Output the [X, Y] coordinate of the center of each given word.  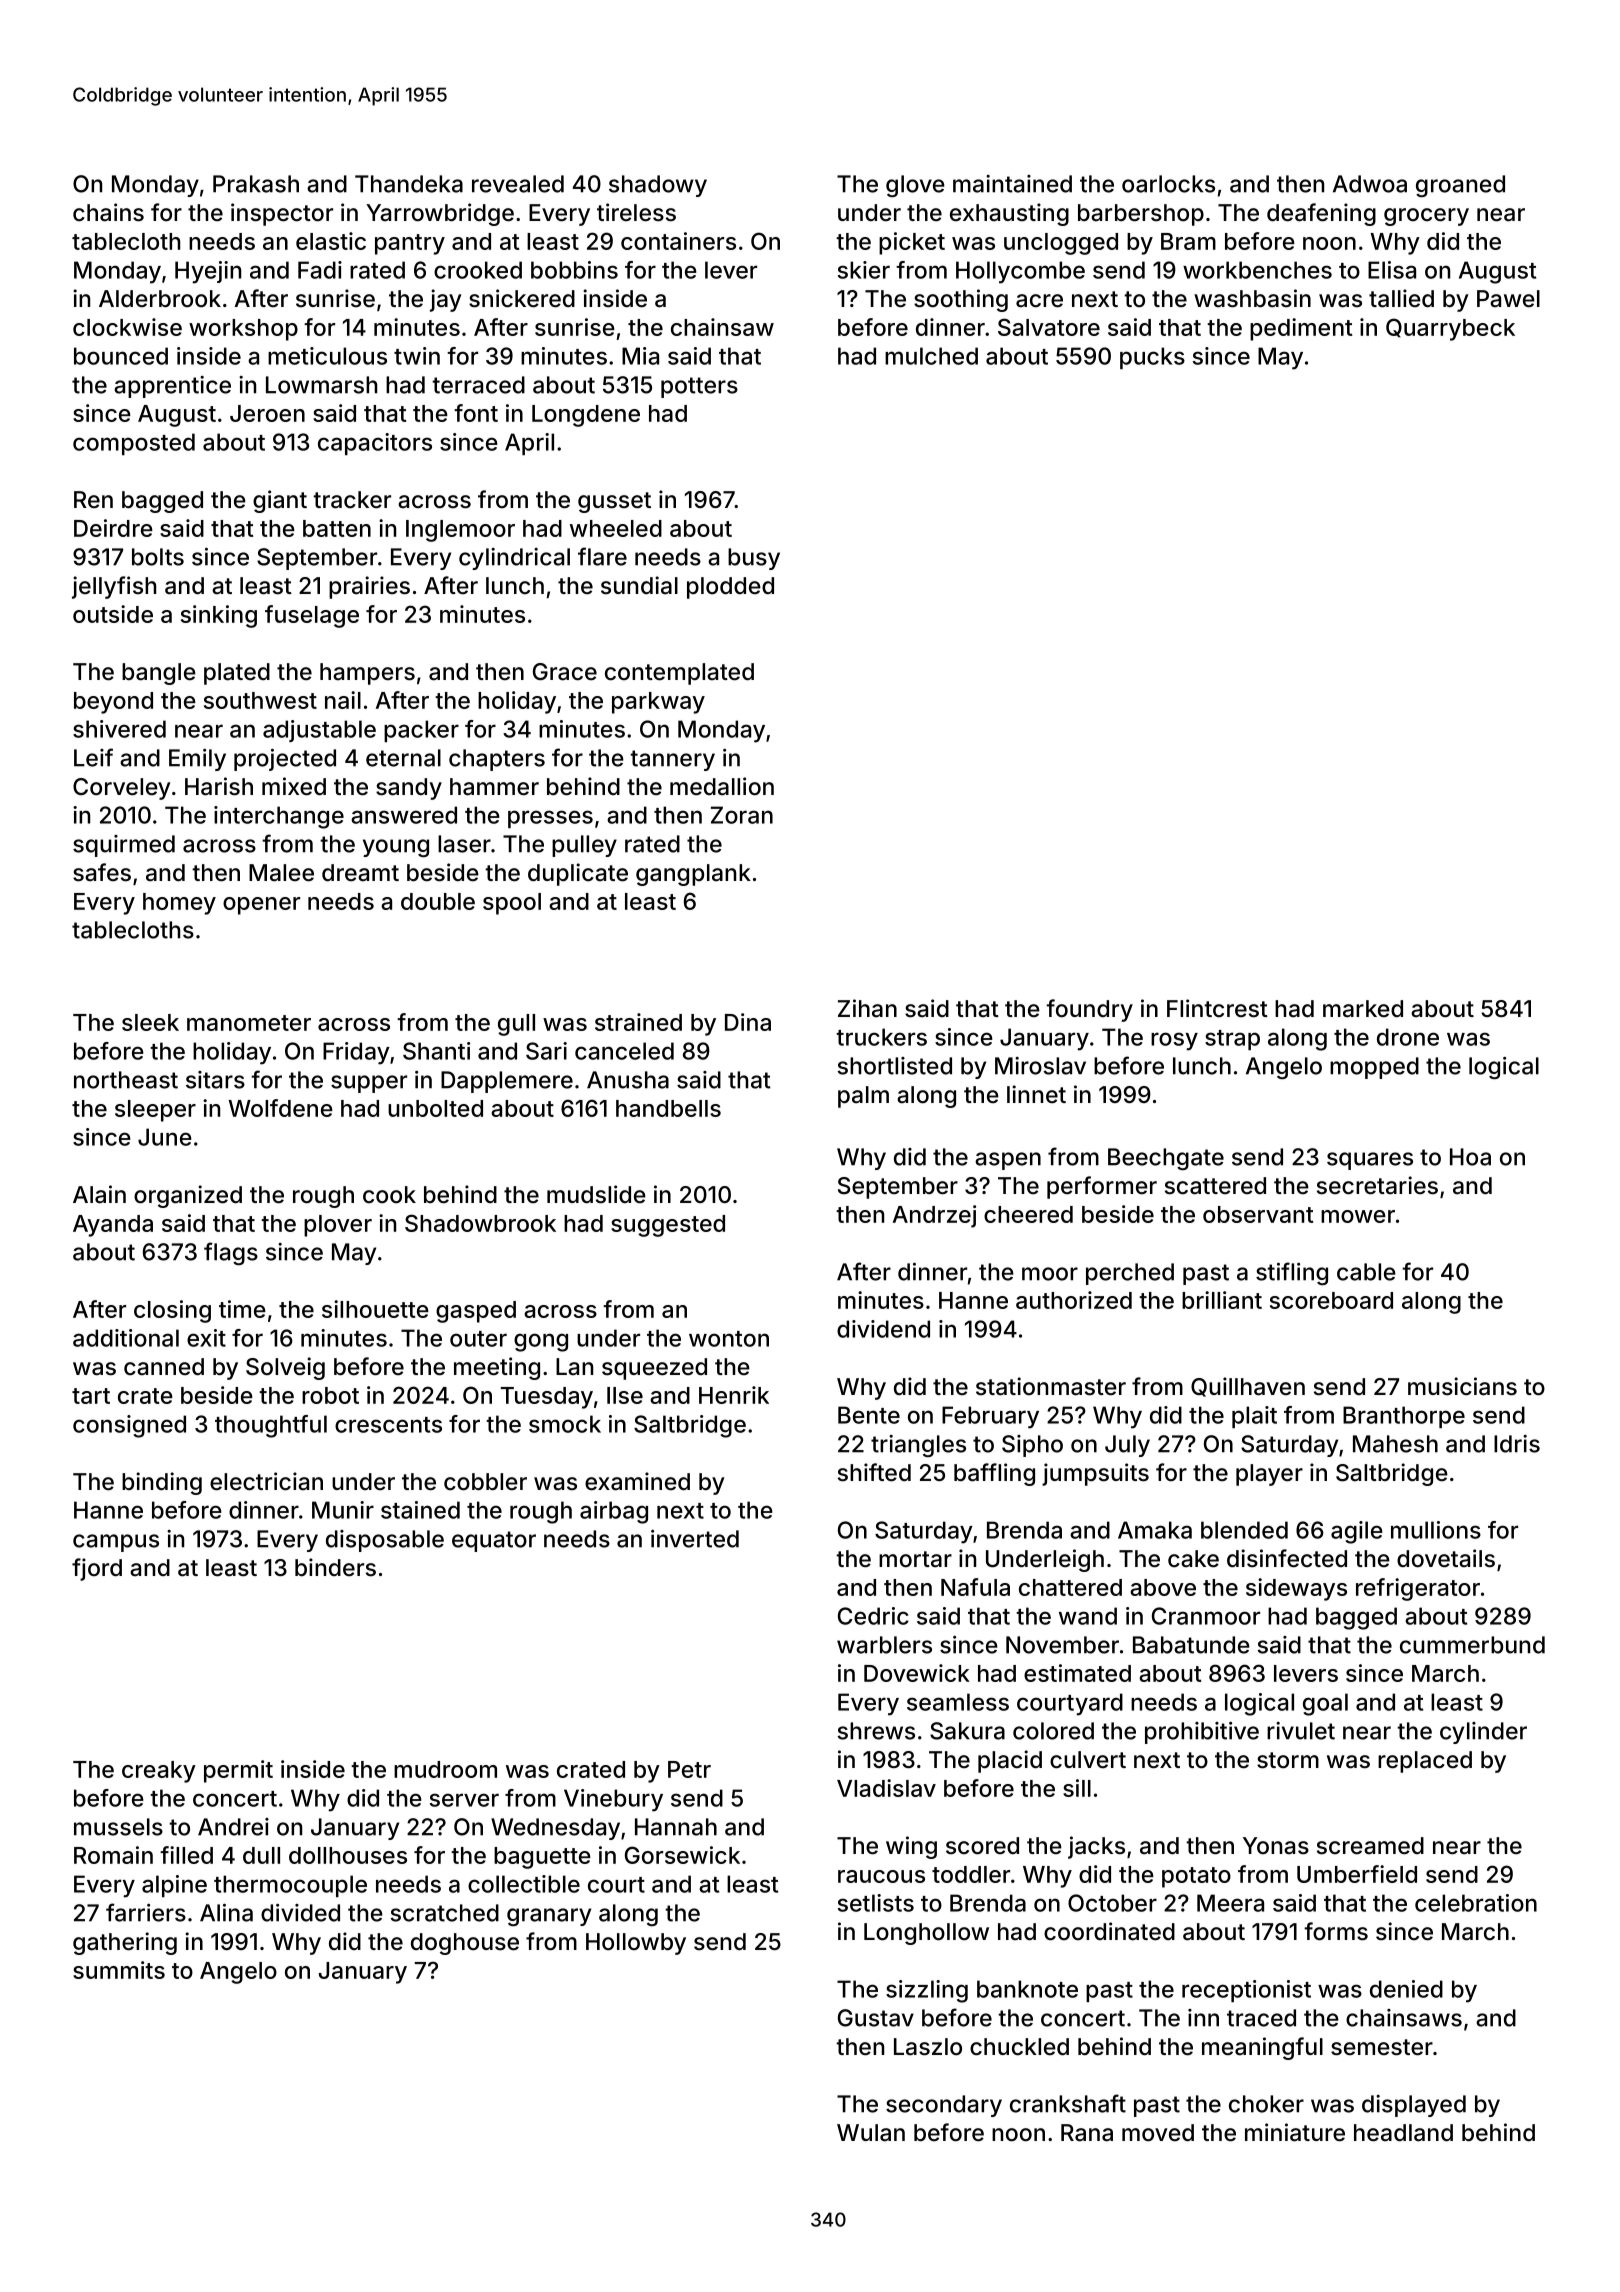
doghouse [465, 1944]
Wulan [871, 2133]
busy [754, 559]
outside [113, 614]
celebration [1476, 1903]
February [990, 1417]
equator [494, 1541]
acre [1039, 301]
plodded [730, 588]
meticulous [327, 356]
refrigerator [1418, 1589]
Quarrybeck [1450, 329]
